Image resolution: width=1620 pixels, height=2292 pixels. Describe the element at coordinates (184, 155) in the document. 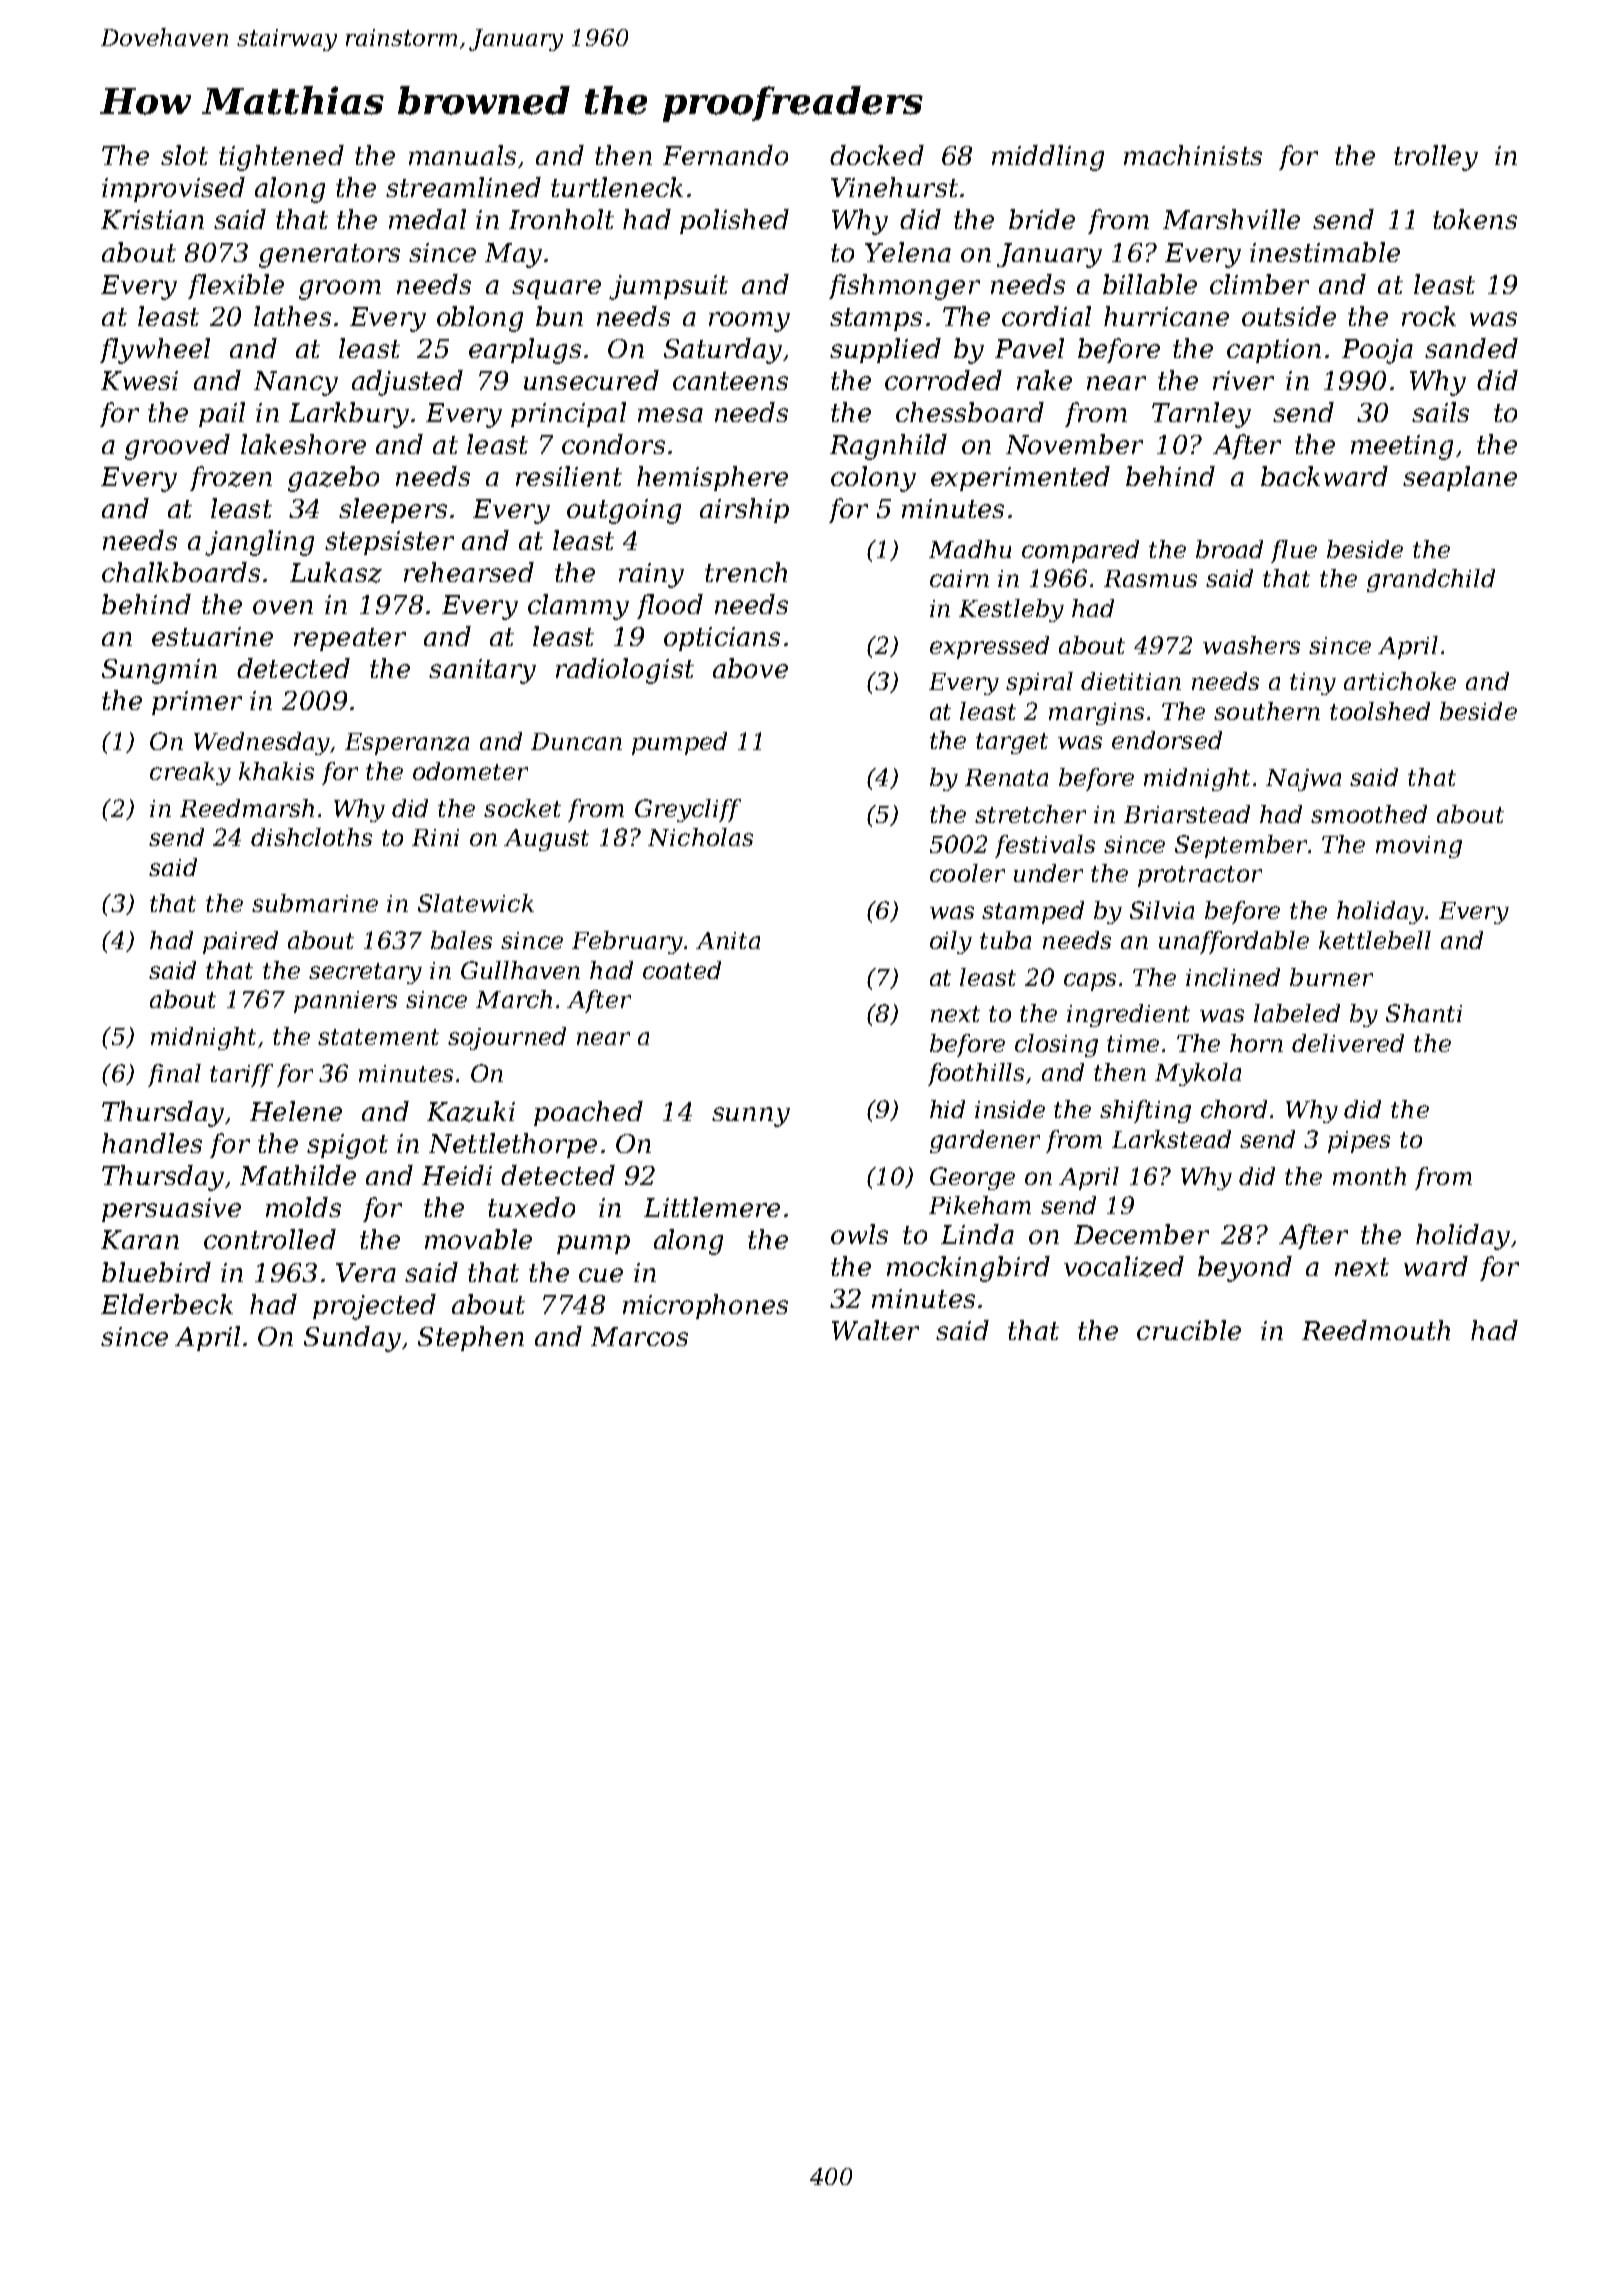

I see `slot` at that location.
